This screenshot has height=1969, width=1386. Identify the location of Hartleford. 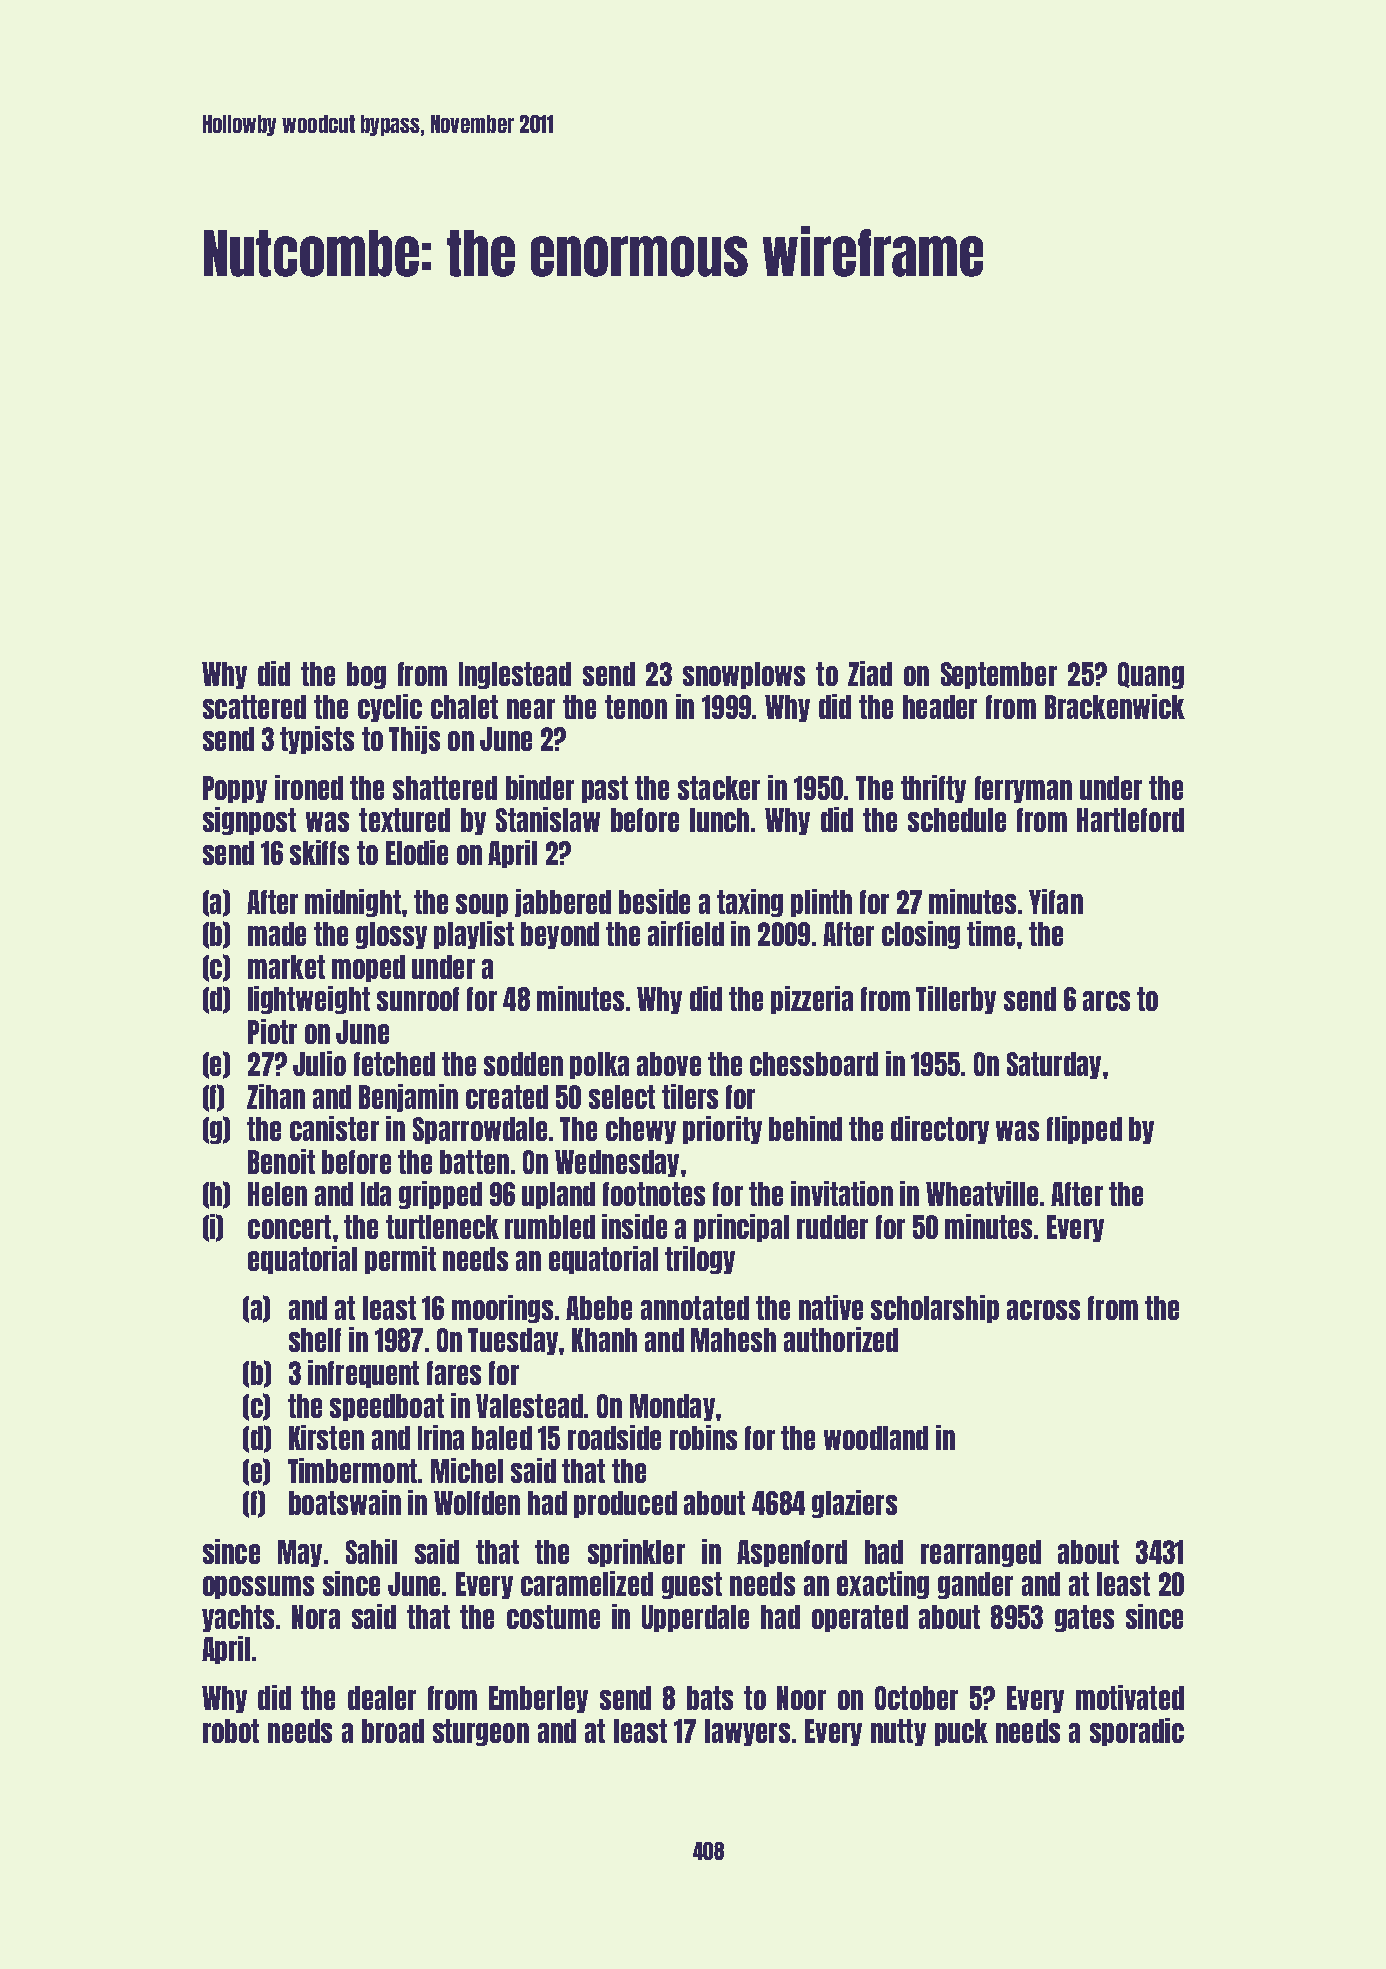
(1130, 820).
